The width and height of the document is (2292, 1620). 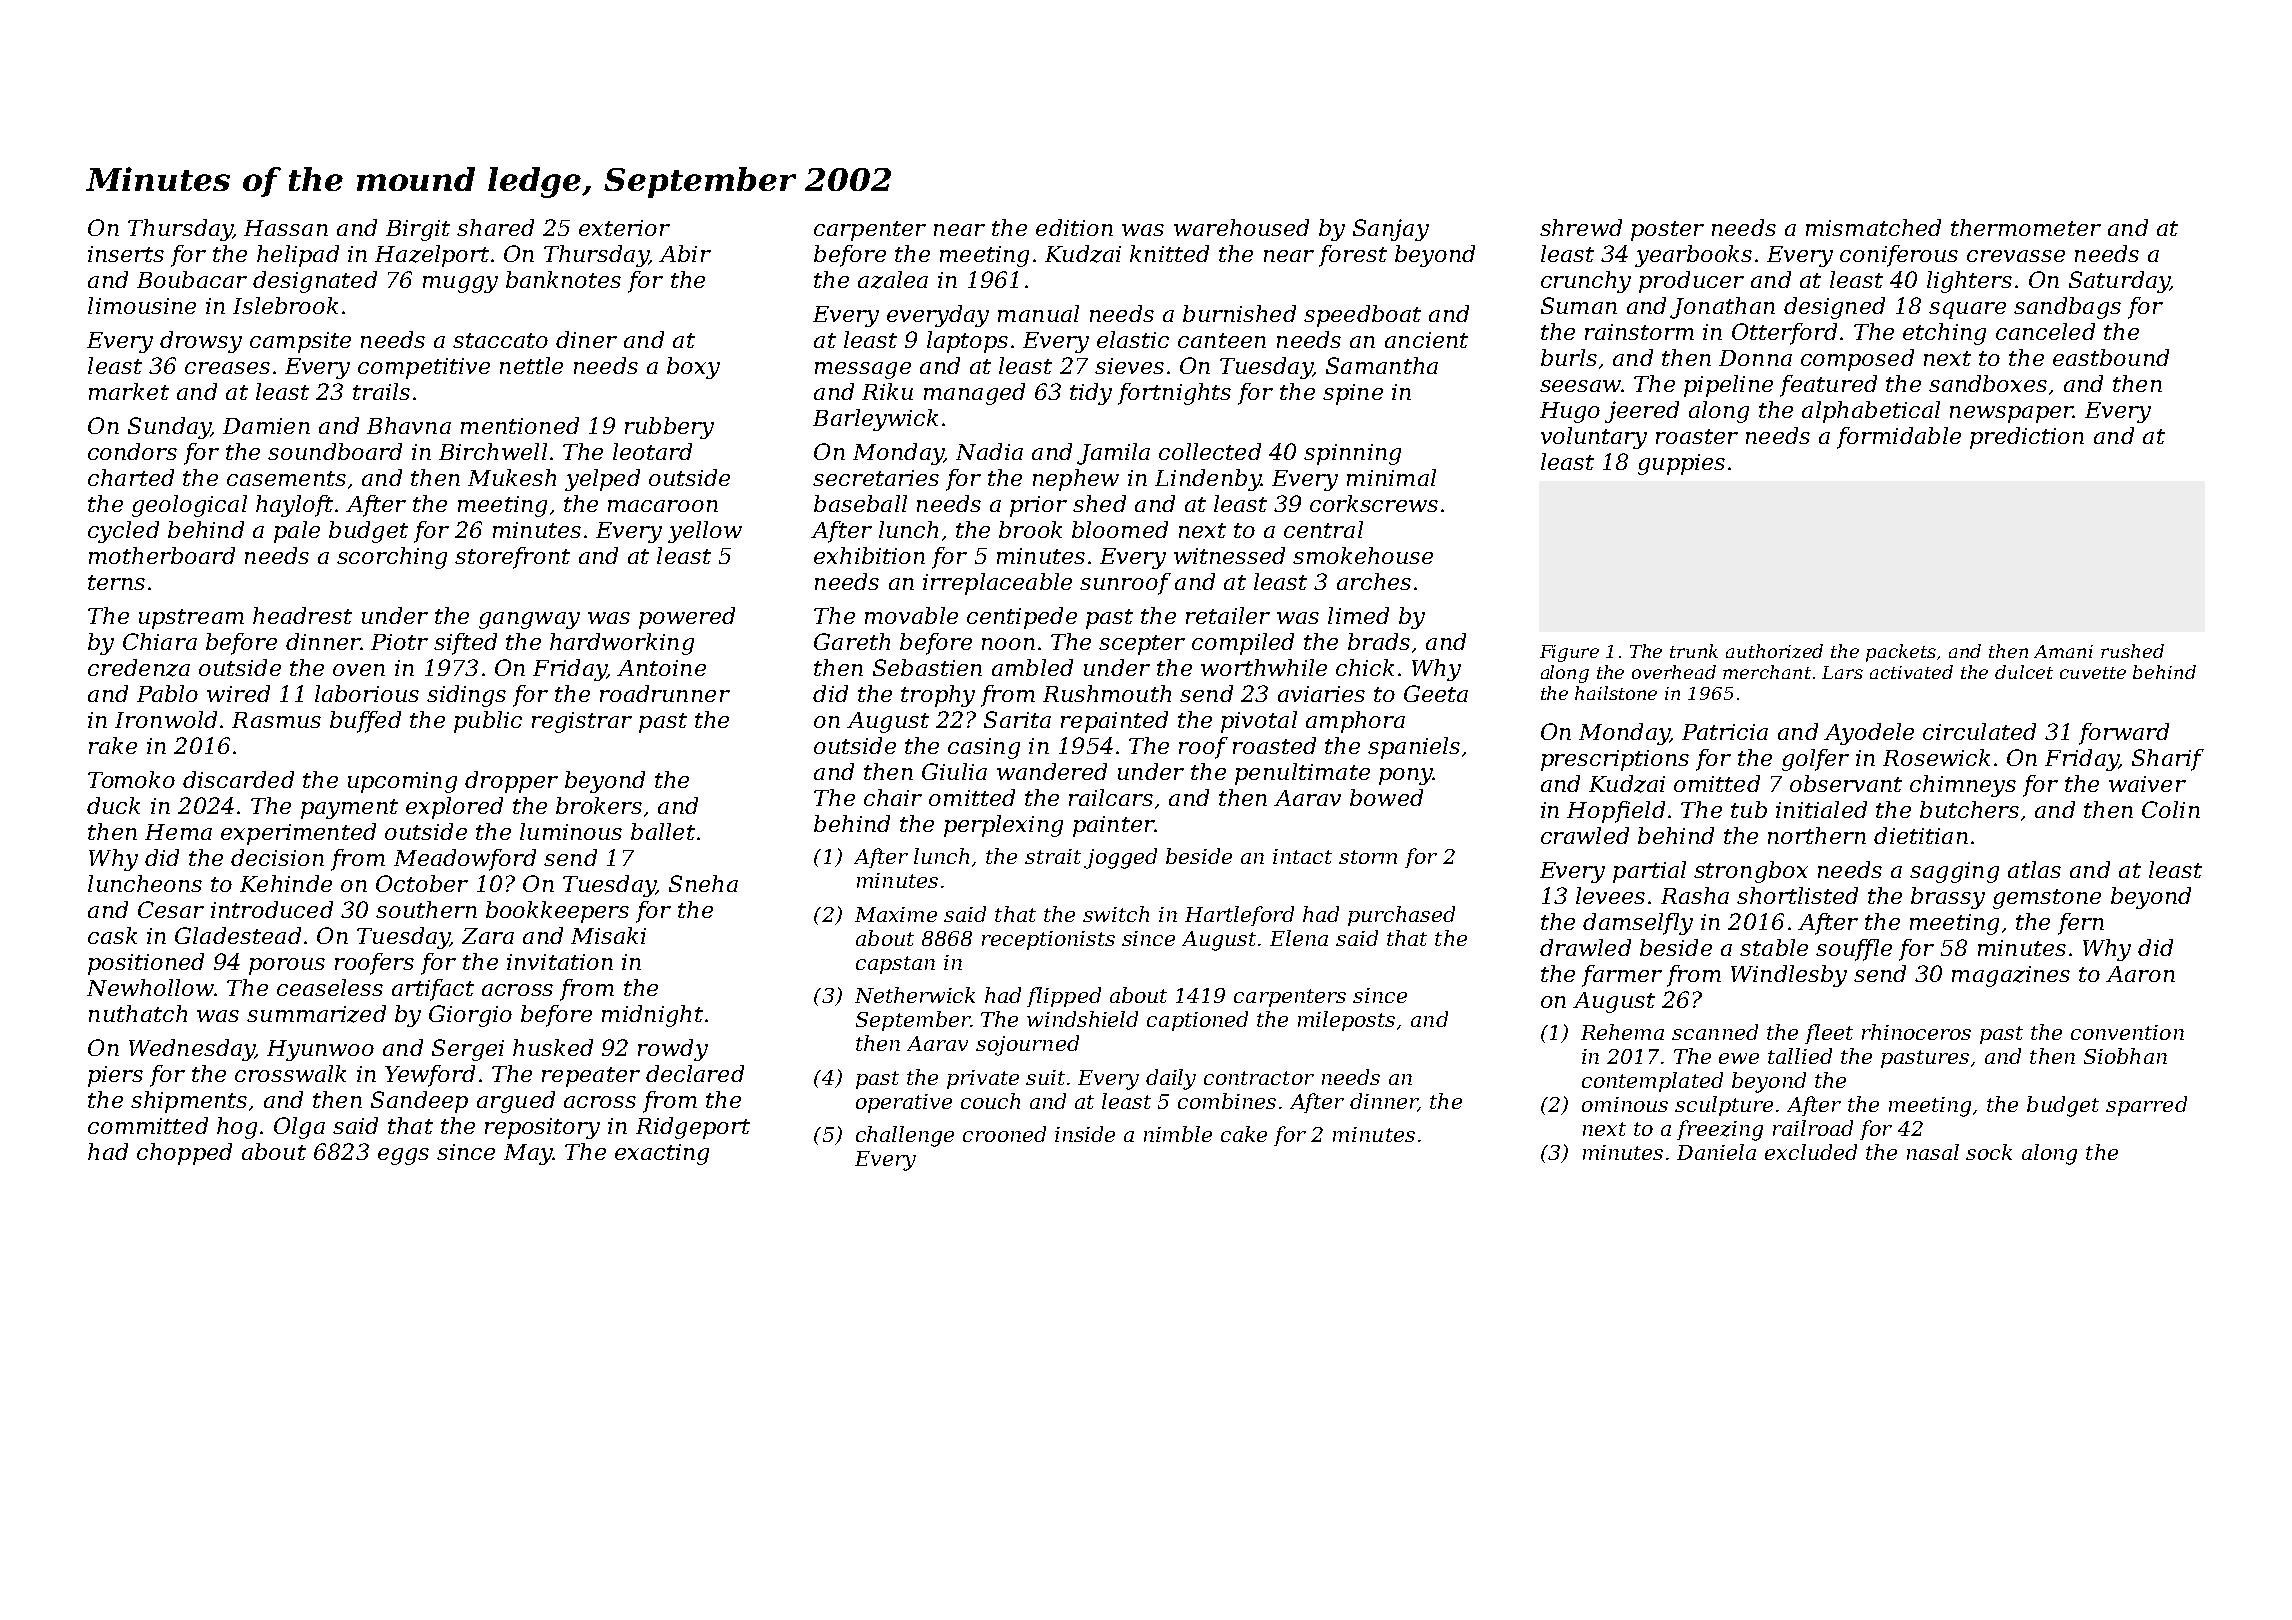 What do you see at coordinates (1716, 1152) in the document?
I see `Daniela` at bounding box center [1716, 1152].
